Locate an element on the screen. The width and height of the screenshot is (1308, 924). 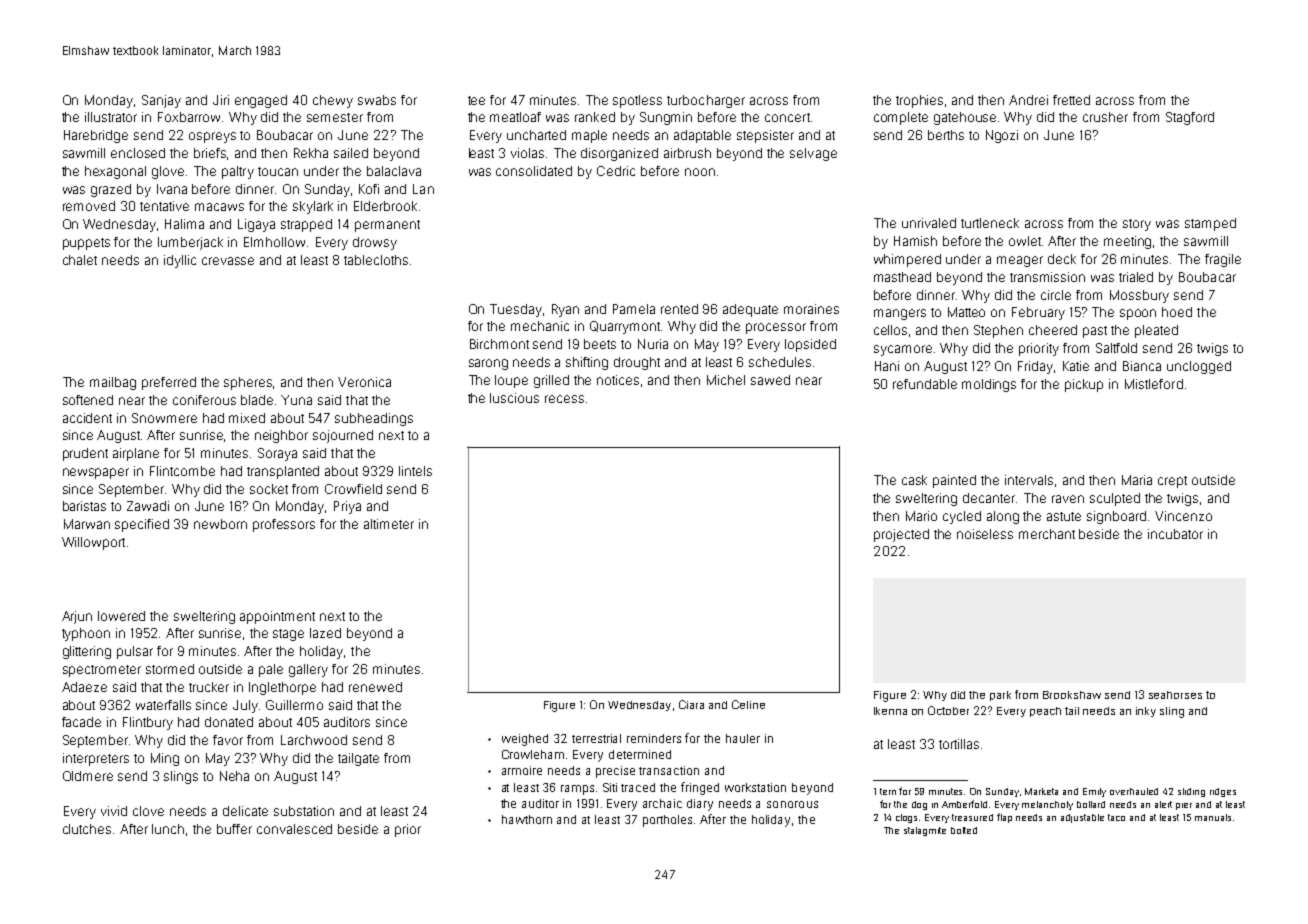
spotless is located at coordinates (637, 101).
